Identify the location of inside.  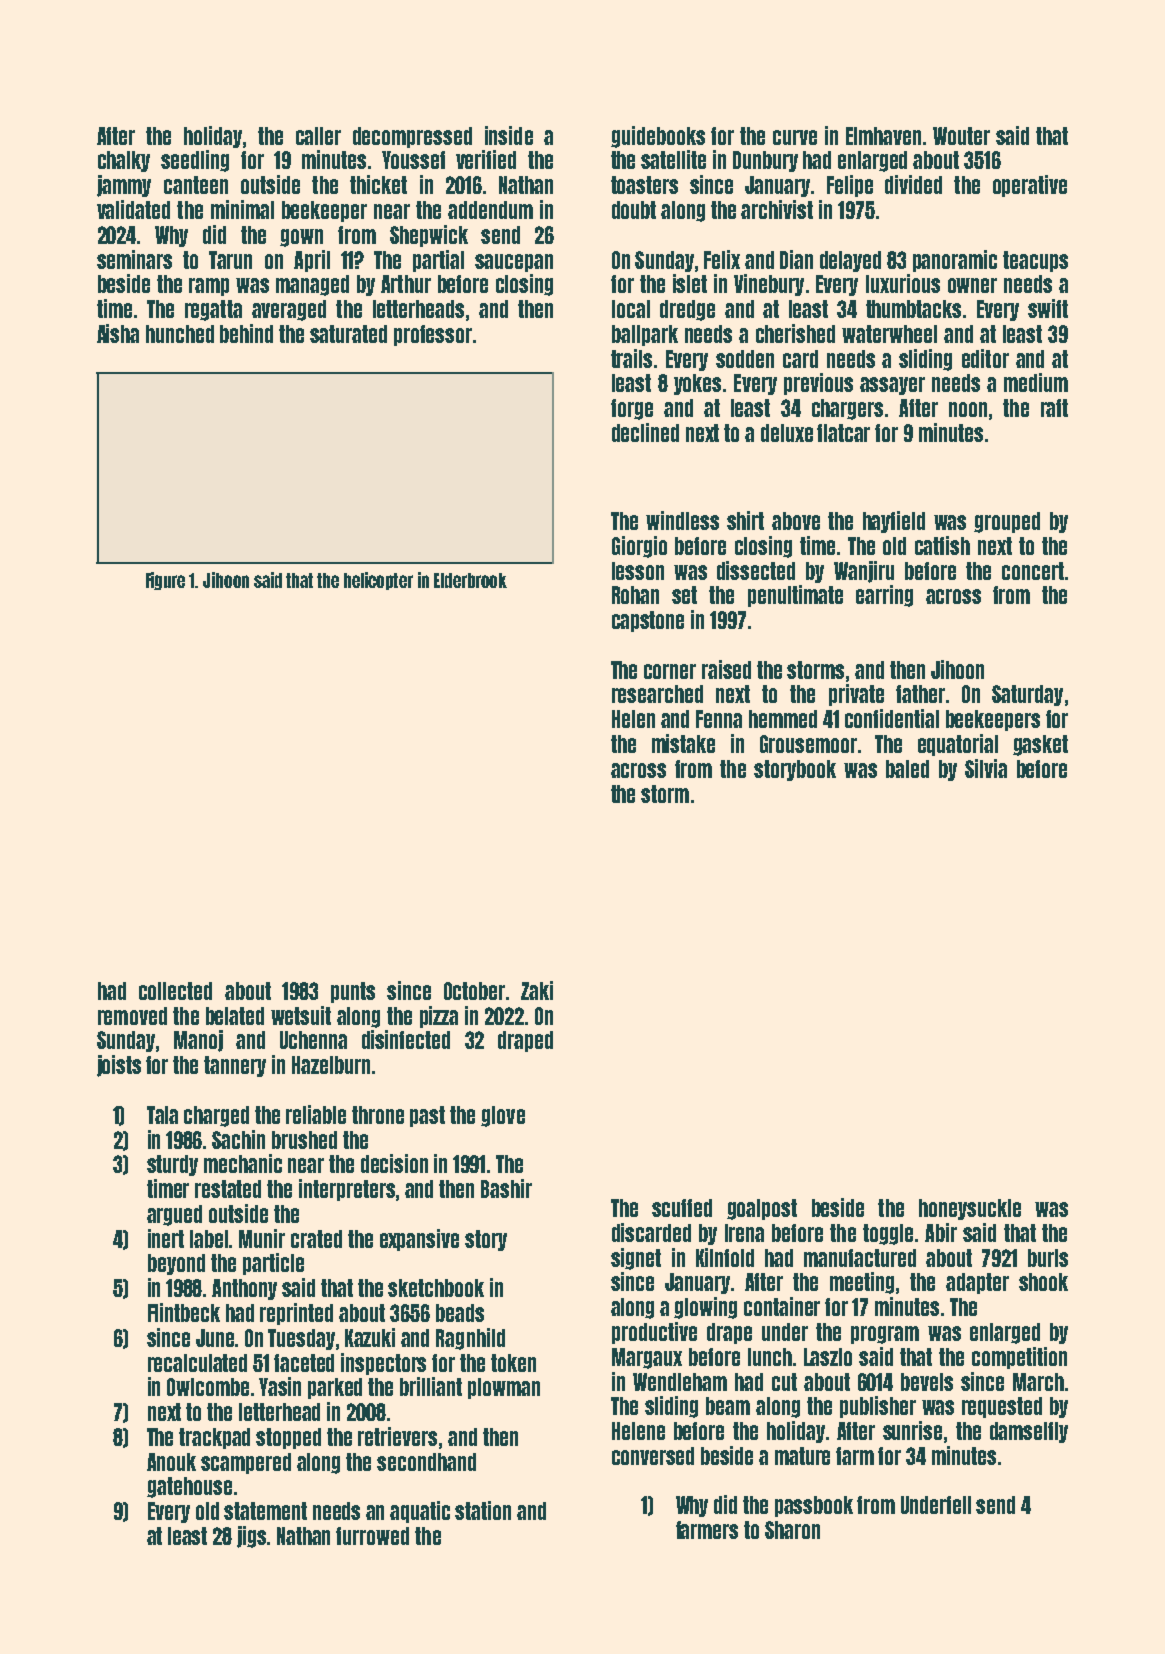
(509, 135).
